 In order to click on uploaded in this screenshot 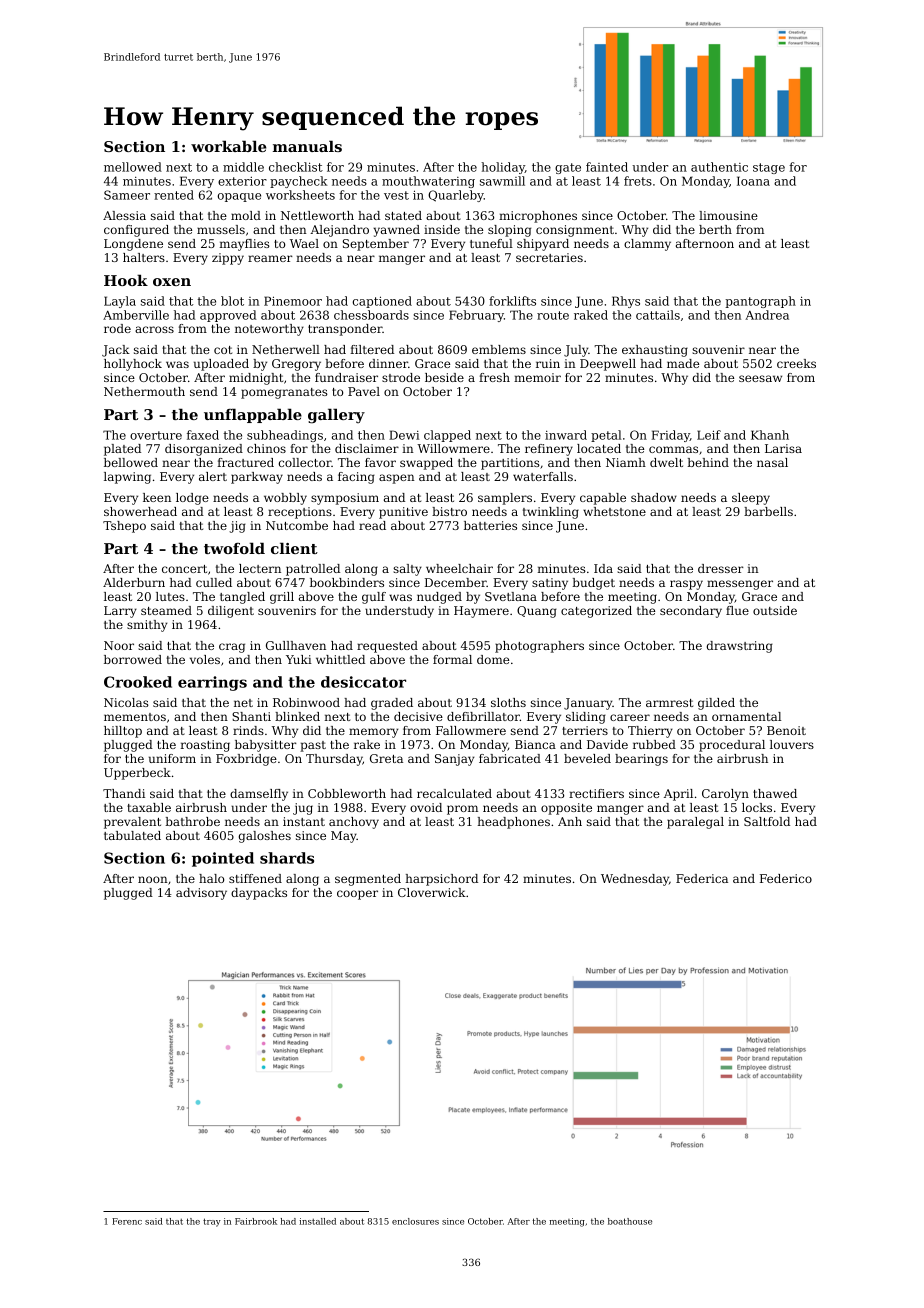, I will do `click(221, 365)`.
